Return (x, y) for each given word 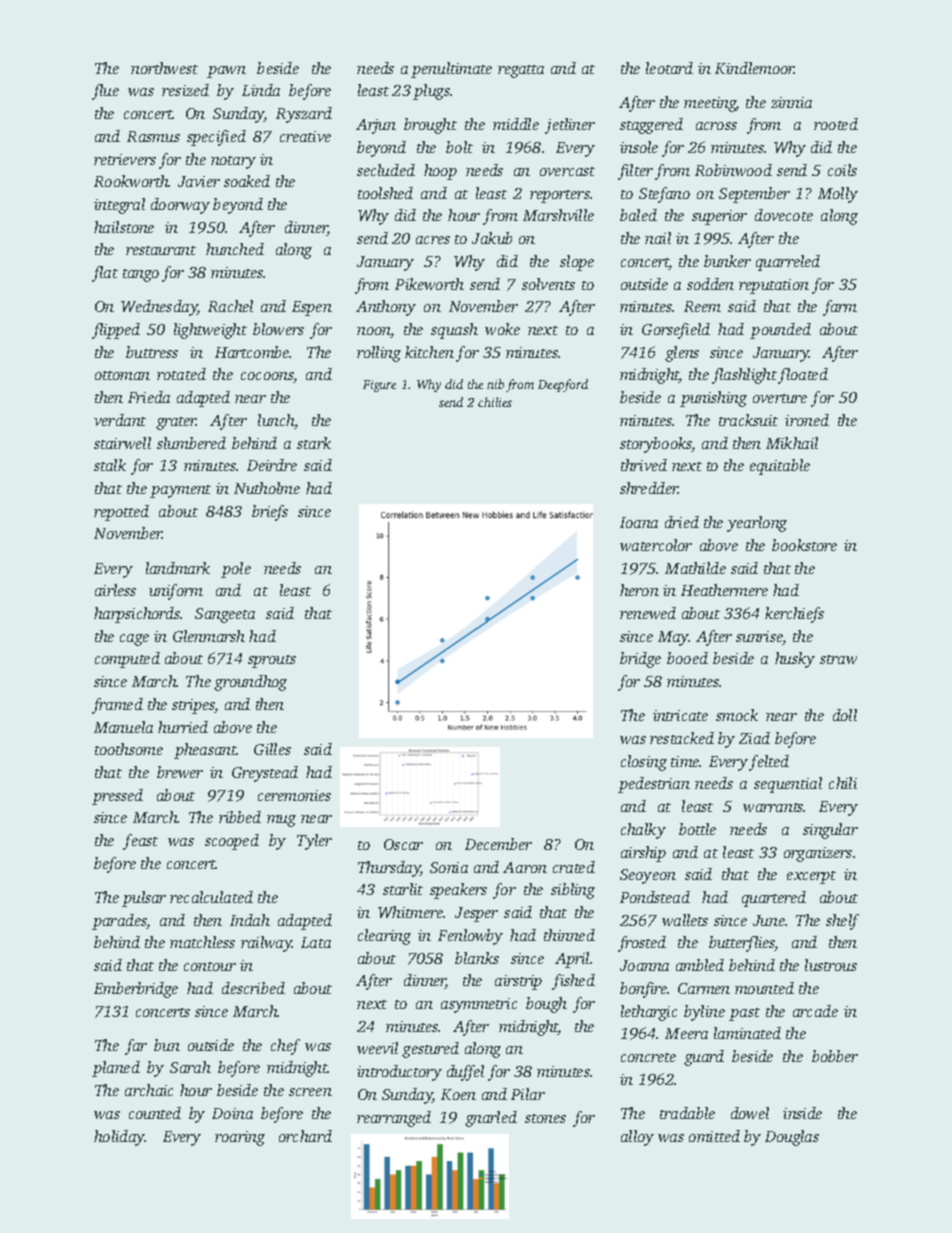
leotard (669, 68)
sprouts (272, 661)
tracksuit (748, 420)
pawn (226, 72)
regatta (521, 71)
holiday (119, 1138)
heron (639, 590)
